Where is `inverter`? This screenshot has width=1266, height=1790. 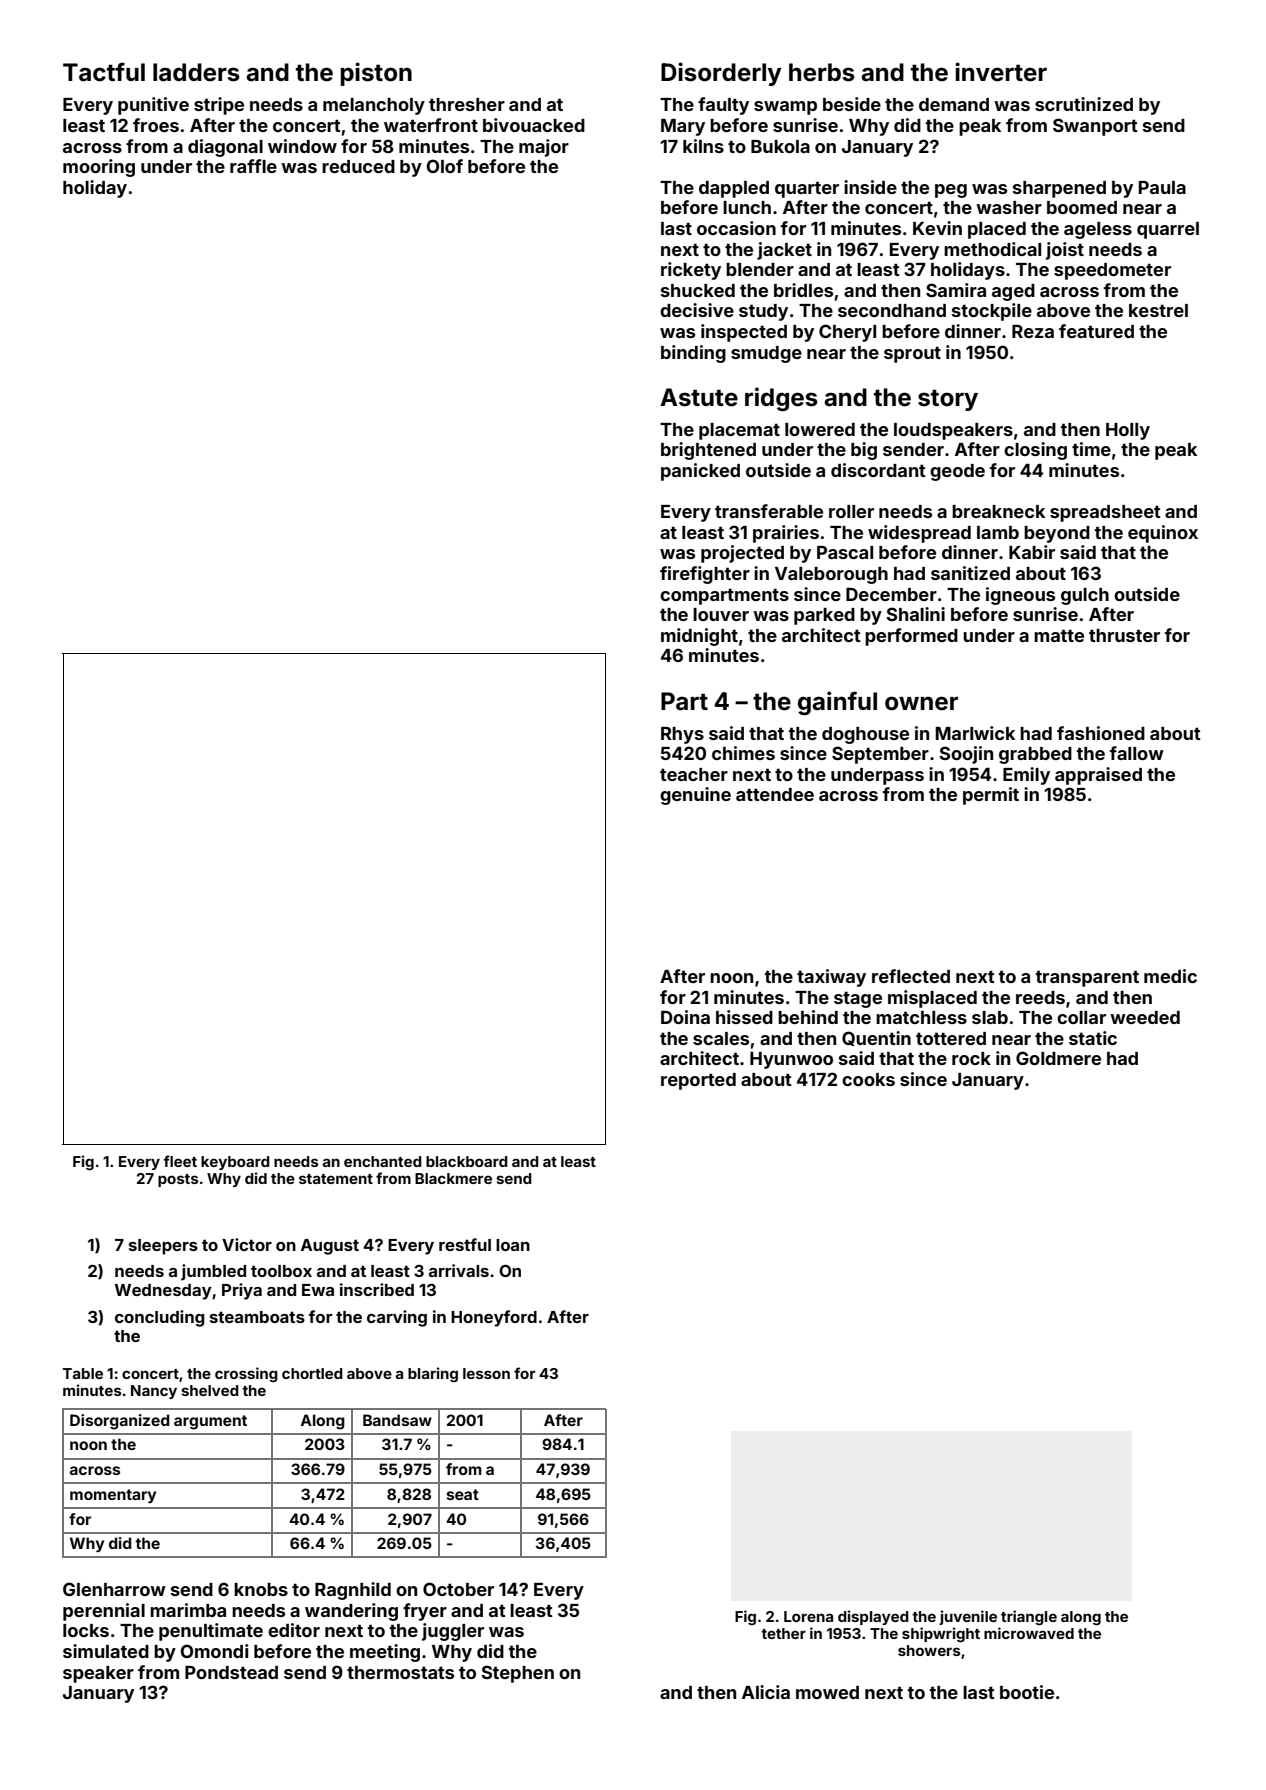 inverter is located at coordinates (1001, 72).
